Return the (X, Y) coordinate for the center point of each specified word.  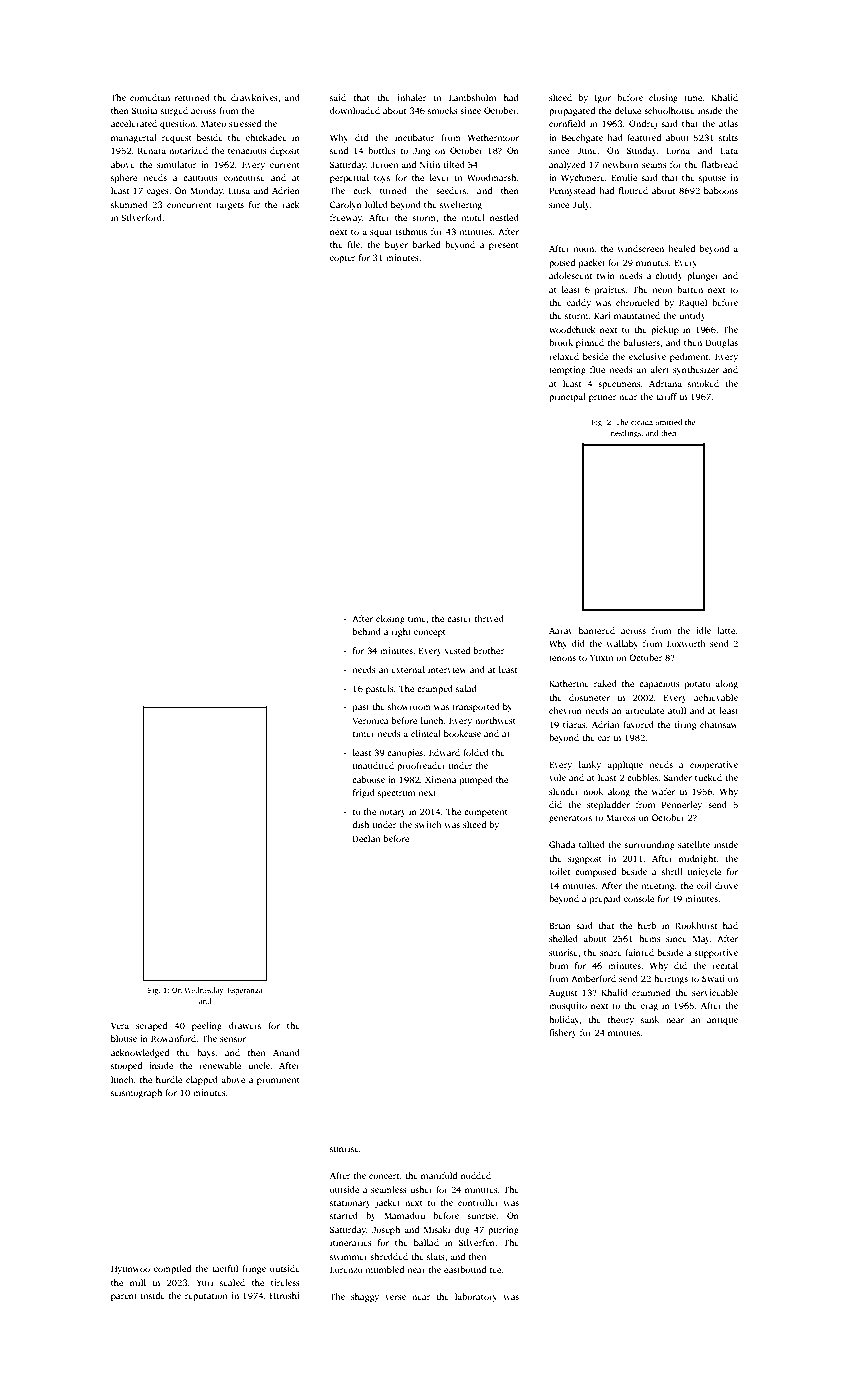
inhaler (411, 97)
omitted (668, 422)
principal (567, 397)
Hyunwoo (130, 1269)
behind (366, 631)
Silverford (141, 217)
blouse (124, 1038)
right (401, 632)
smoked (703, 383)
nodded (476, 1175)
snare (611, 953)
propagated (572, 111)
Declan (367, 838)
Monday (206, 191)
